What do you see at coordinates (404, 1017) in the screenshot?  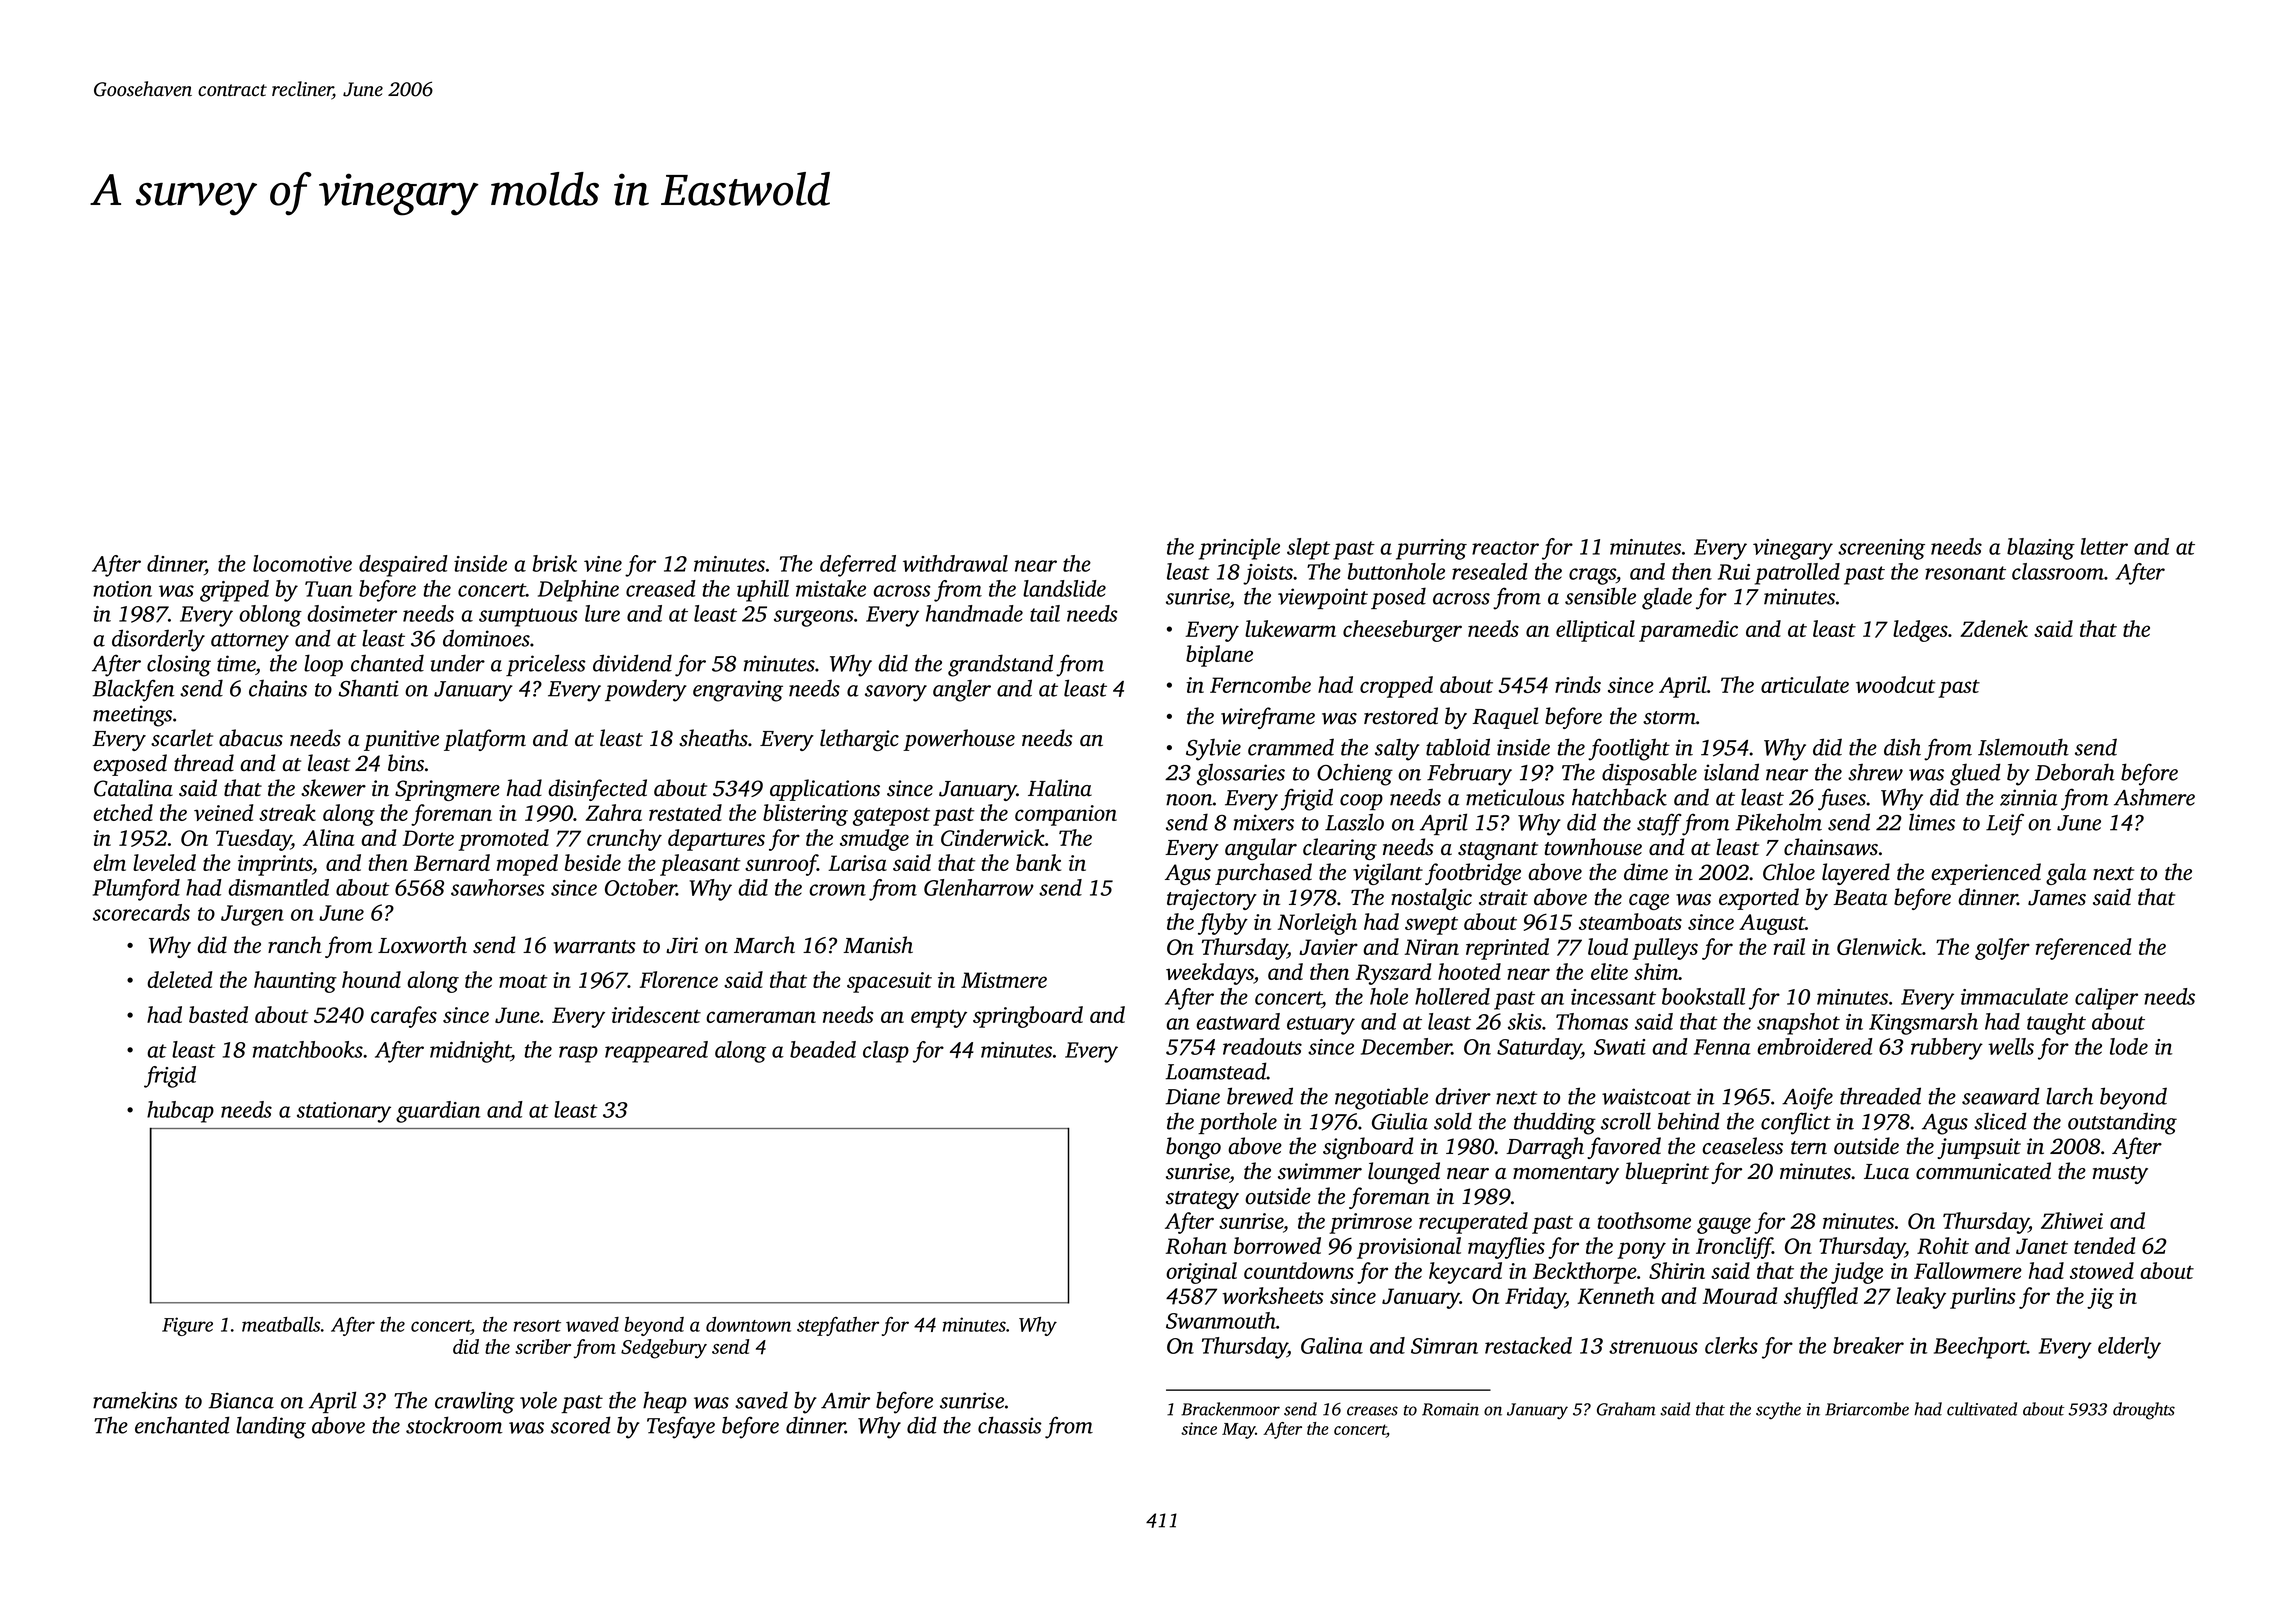 I see `carafes` at bounding box center [404, 1017].
